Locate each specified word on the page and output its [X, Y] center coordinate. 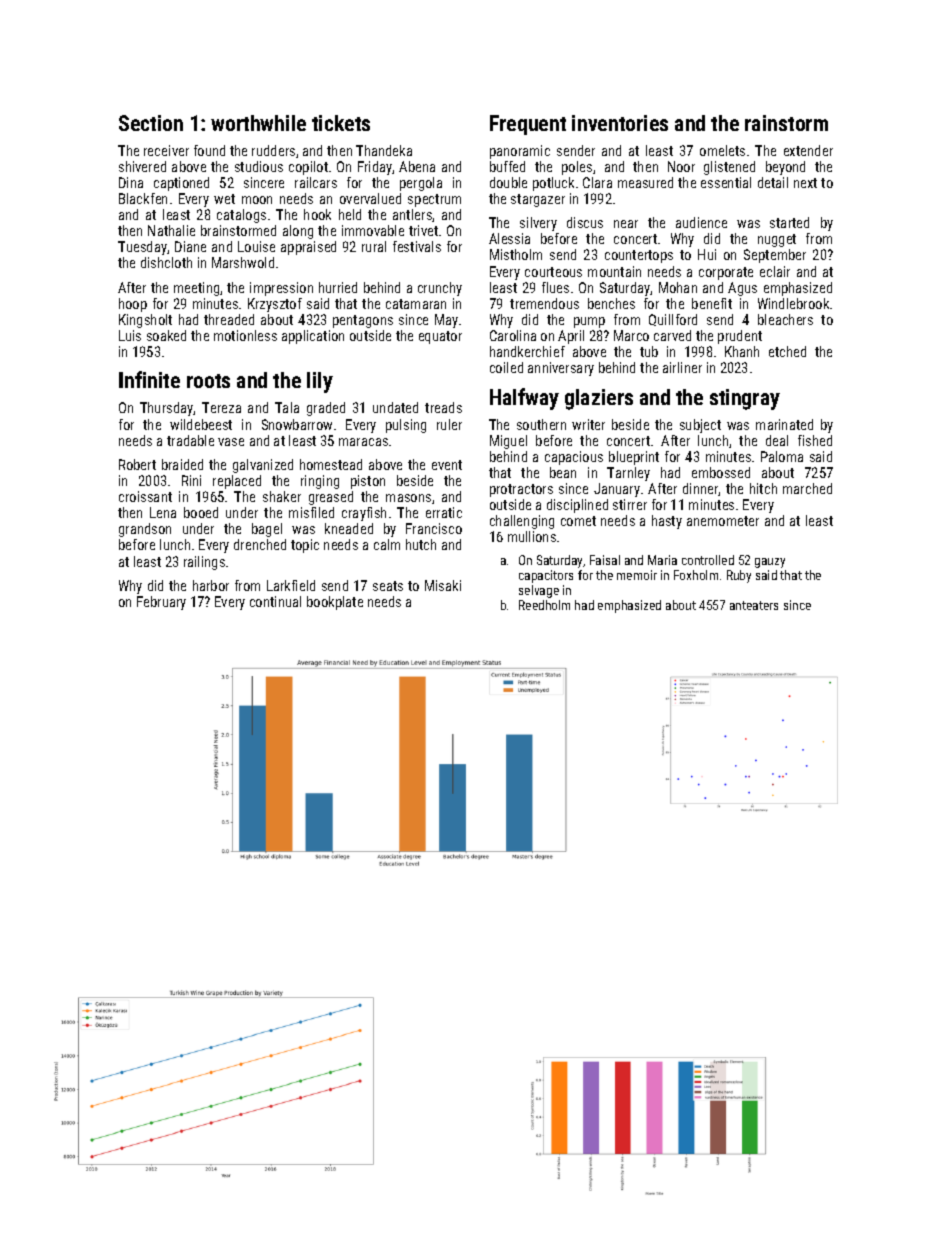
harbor [211, 585]
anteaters [754, 605]
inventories [620, 123]
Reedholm [544, 605]
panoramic [520, 152]
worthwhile [258, 123]
